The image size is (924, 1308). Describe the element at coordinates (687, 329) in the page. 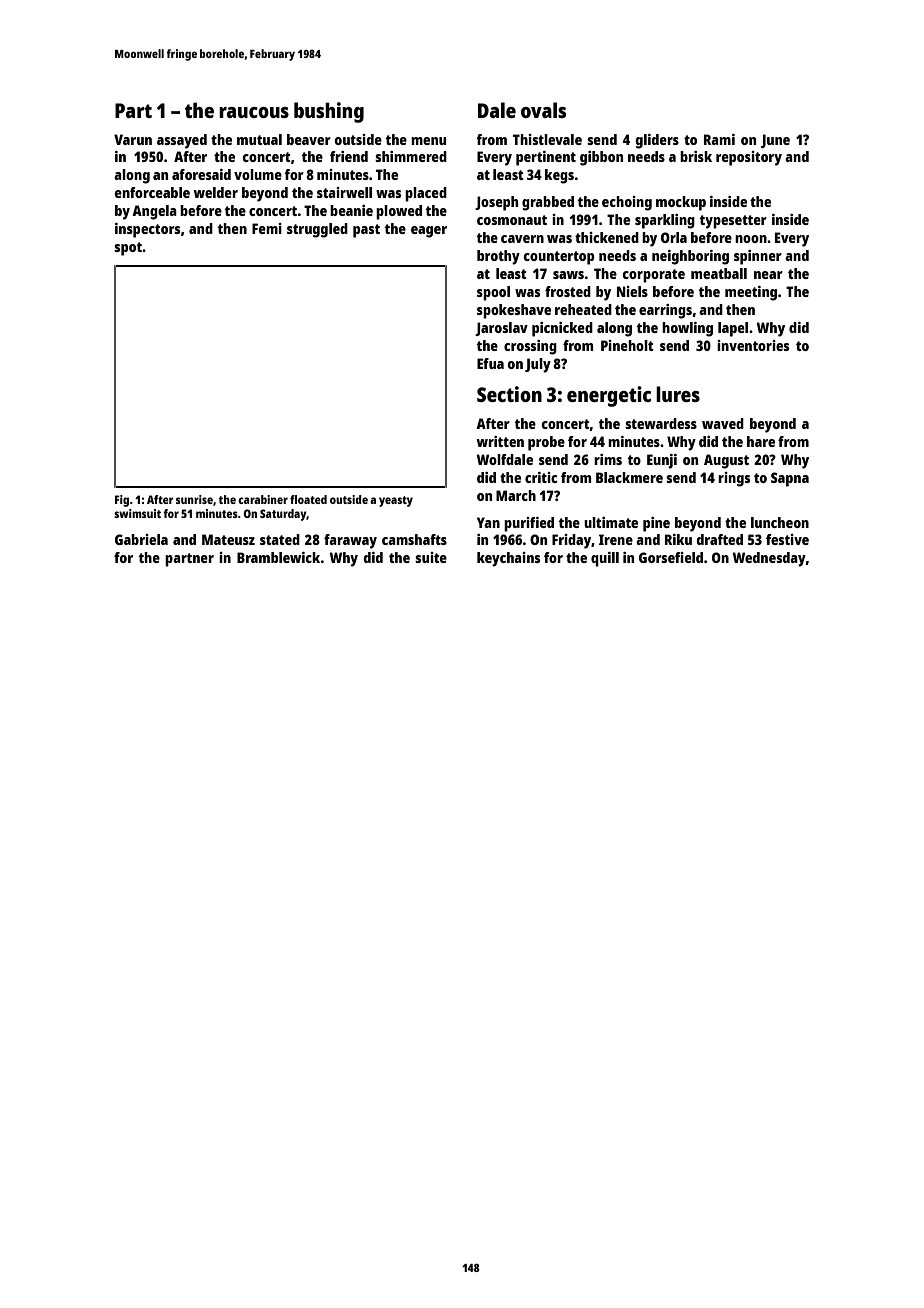

I see `howling` at that location.
